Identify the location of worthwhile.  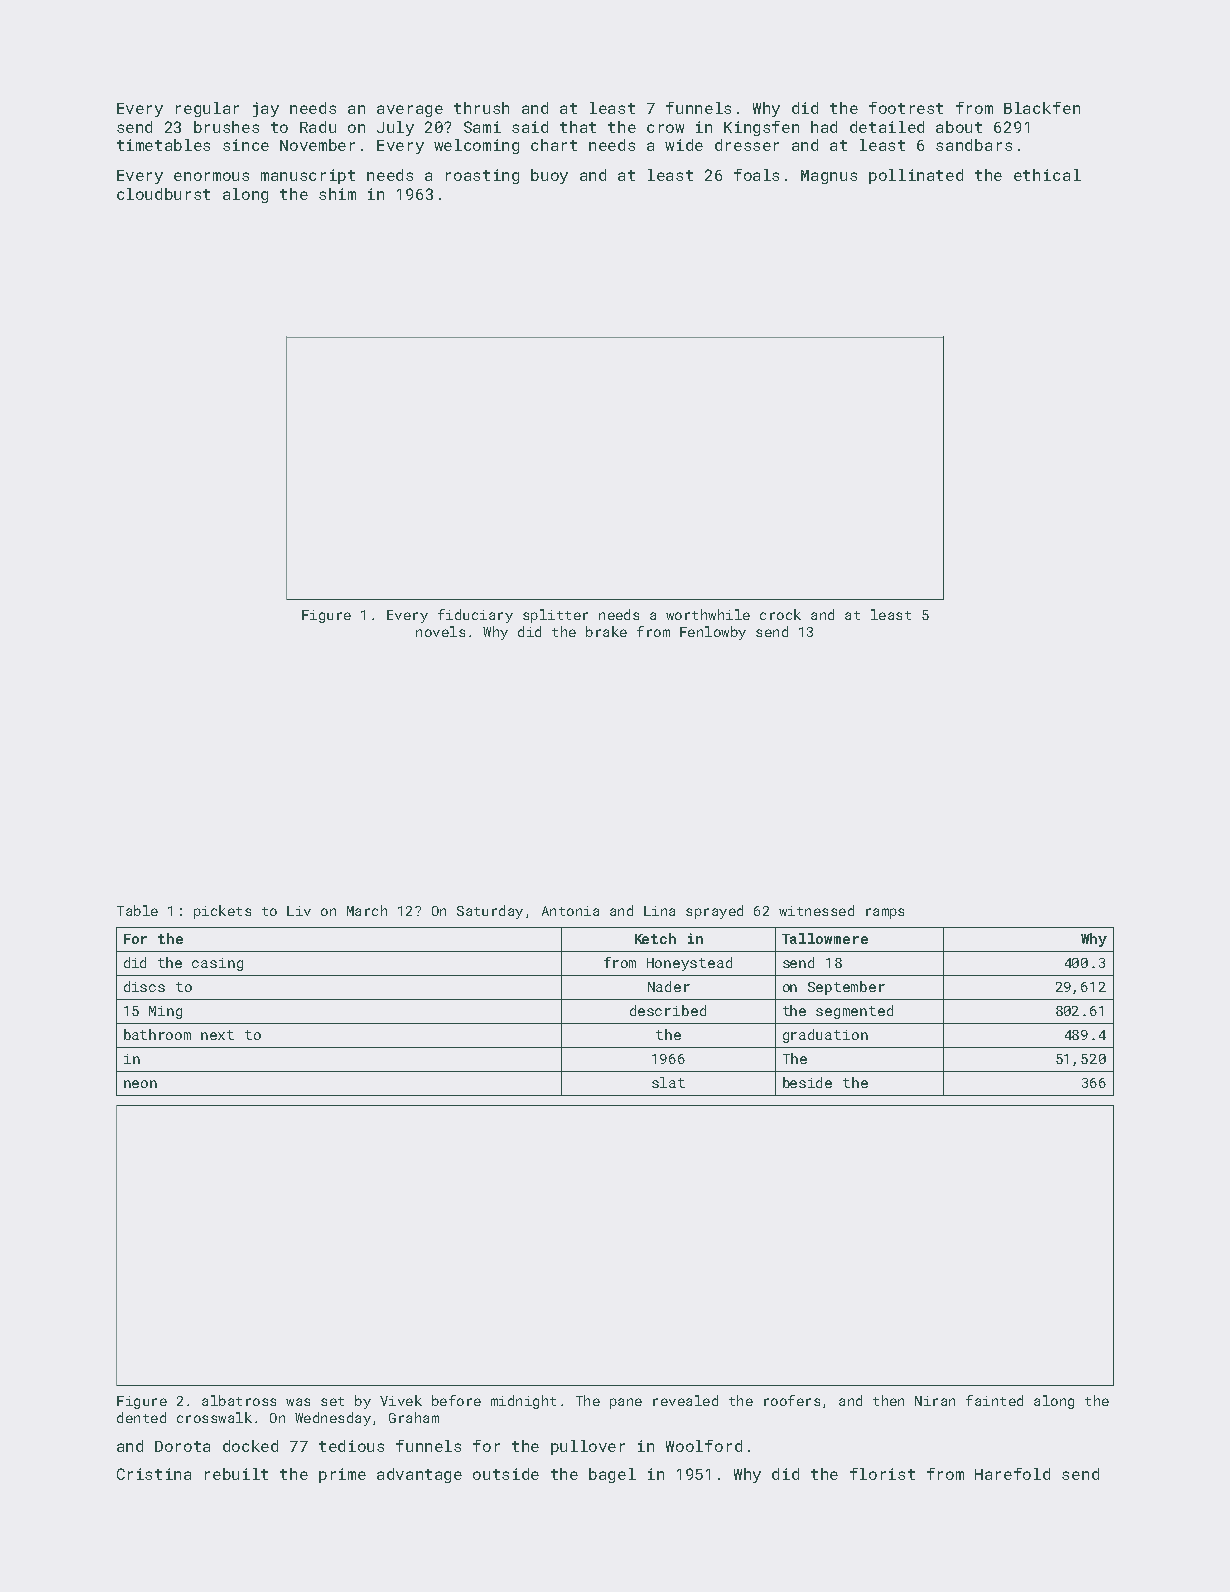
(708, 614).
